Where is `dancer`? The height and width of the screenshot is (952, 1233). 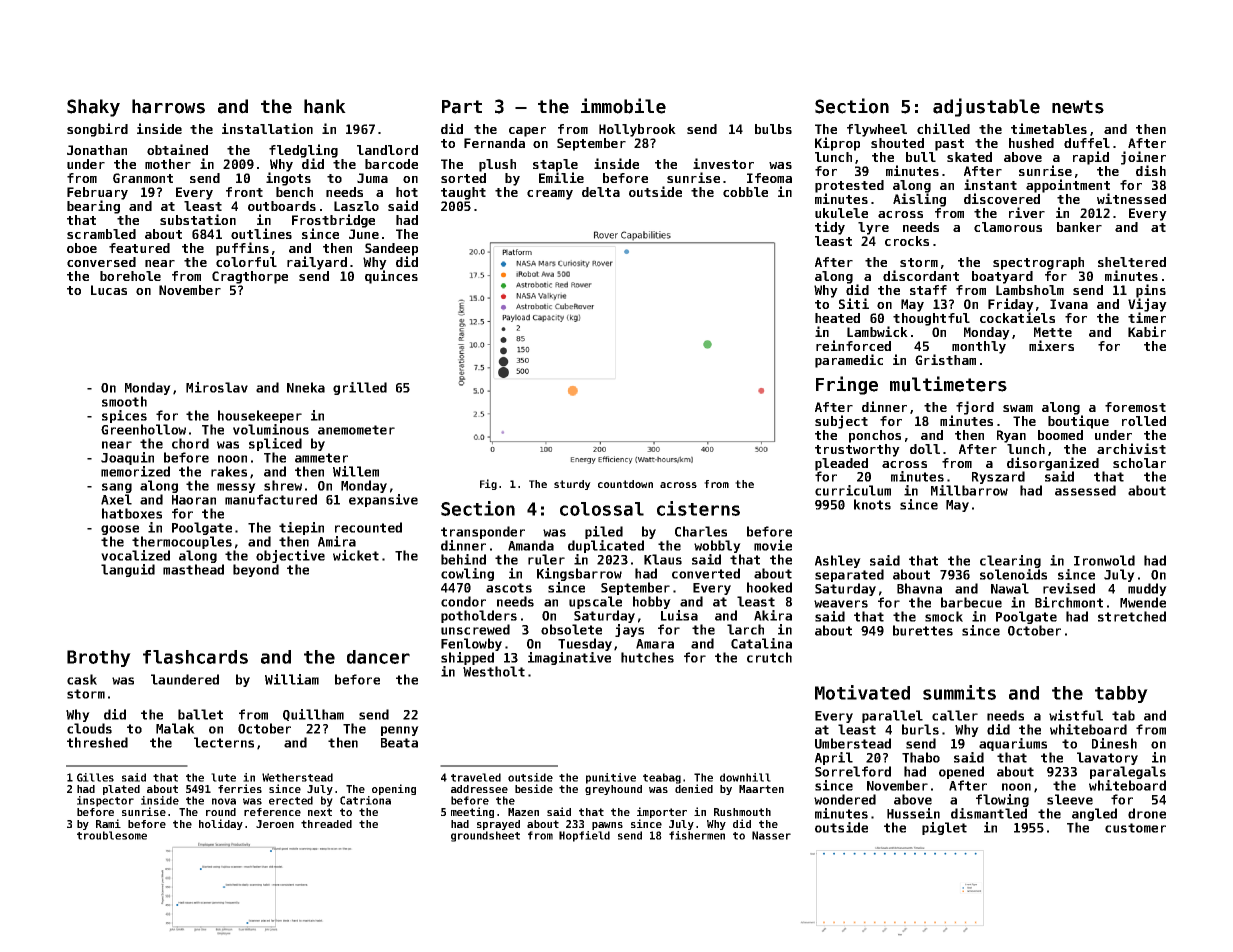 dancer is located at coordinates (378, 657).
